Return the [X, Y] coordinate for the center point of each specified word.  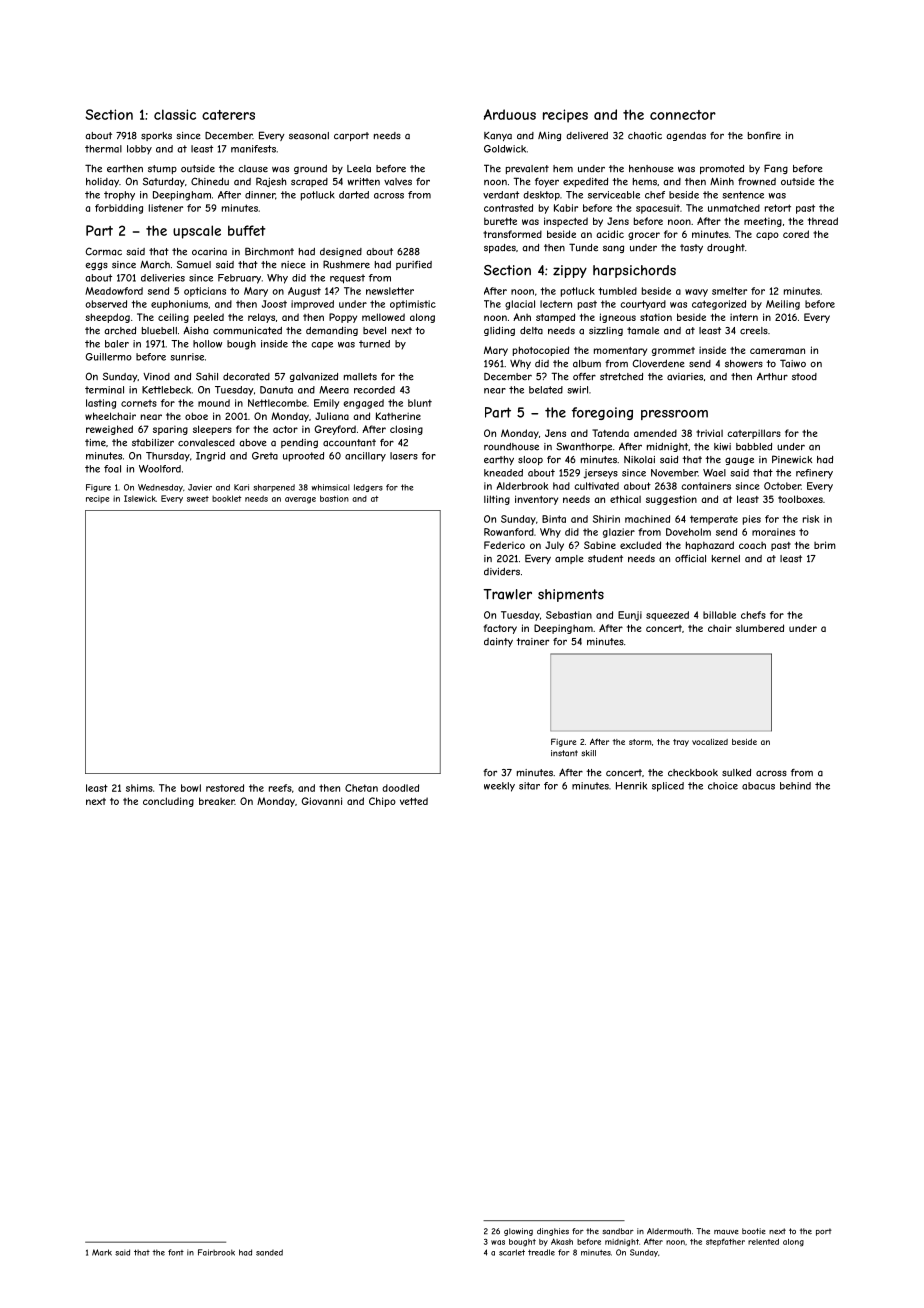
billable [719, 615]
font [176, 1252]
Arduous [510, 114]
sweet [198, 499]
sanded [269, 1252]
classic [175, 114]
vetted [414, 801]
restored [225, 788]
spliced [668, 787]
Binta [554, 519]
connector [683, 115]
